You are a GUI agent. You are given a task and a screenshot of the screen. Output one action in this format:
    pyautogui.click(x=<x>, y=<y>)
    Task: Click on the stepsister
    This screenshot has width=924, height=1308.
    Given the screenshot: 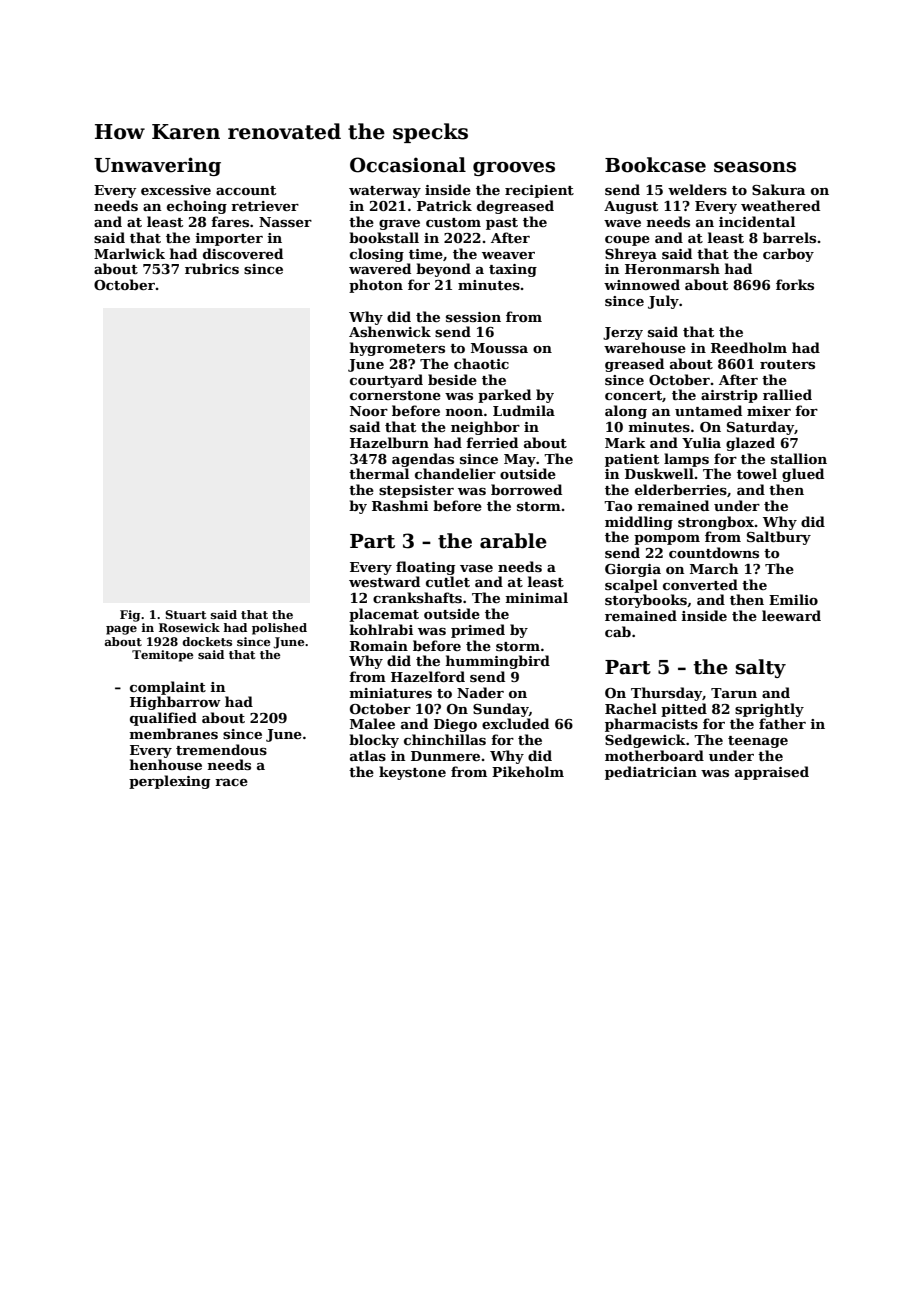 What is the action you would take?
    pyautogui.click(x=416, y=491)
